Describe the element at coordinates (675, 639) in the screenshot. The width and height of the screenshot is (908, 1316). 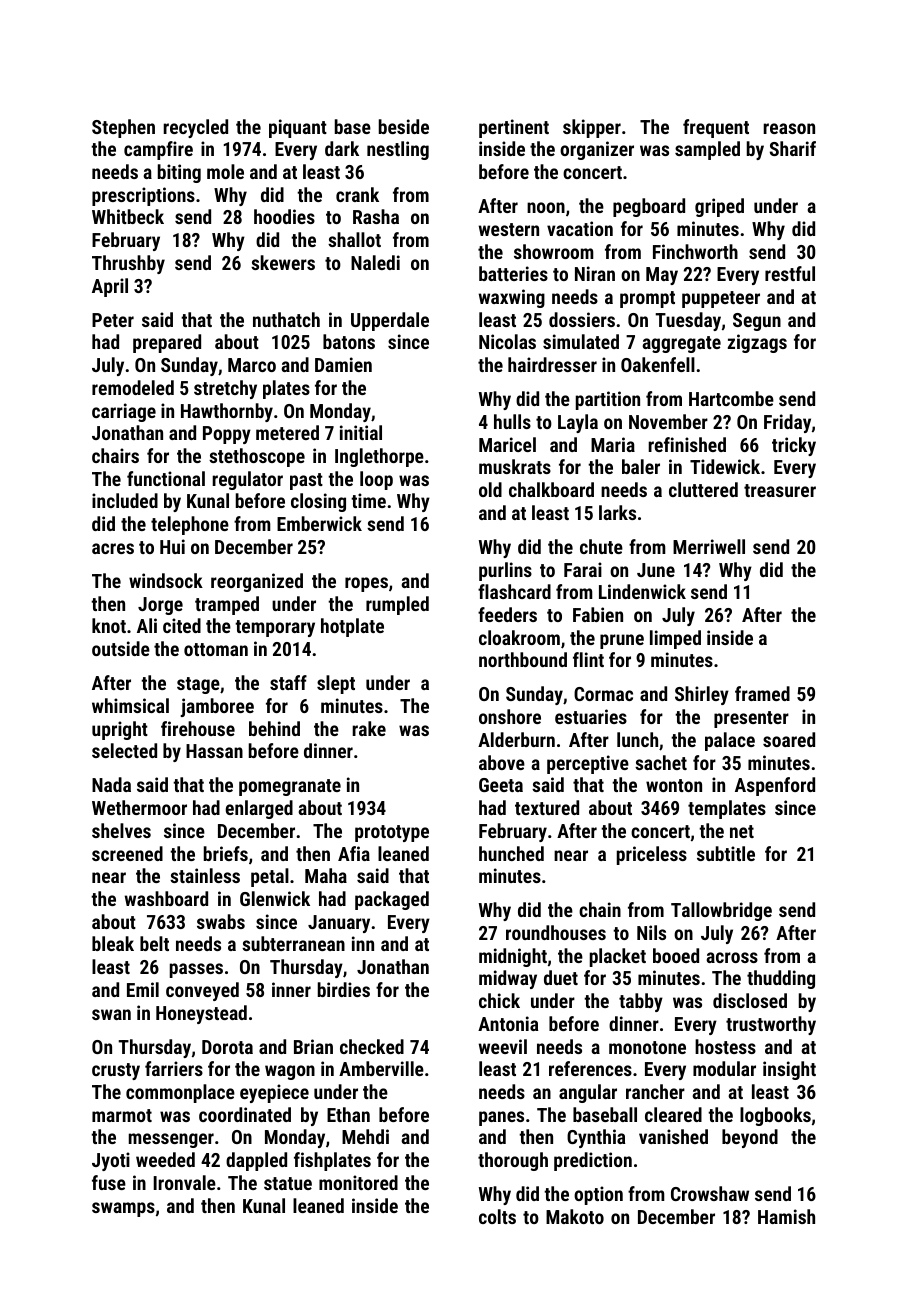
I see `limped` at that location.
